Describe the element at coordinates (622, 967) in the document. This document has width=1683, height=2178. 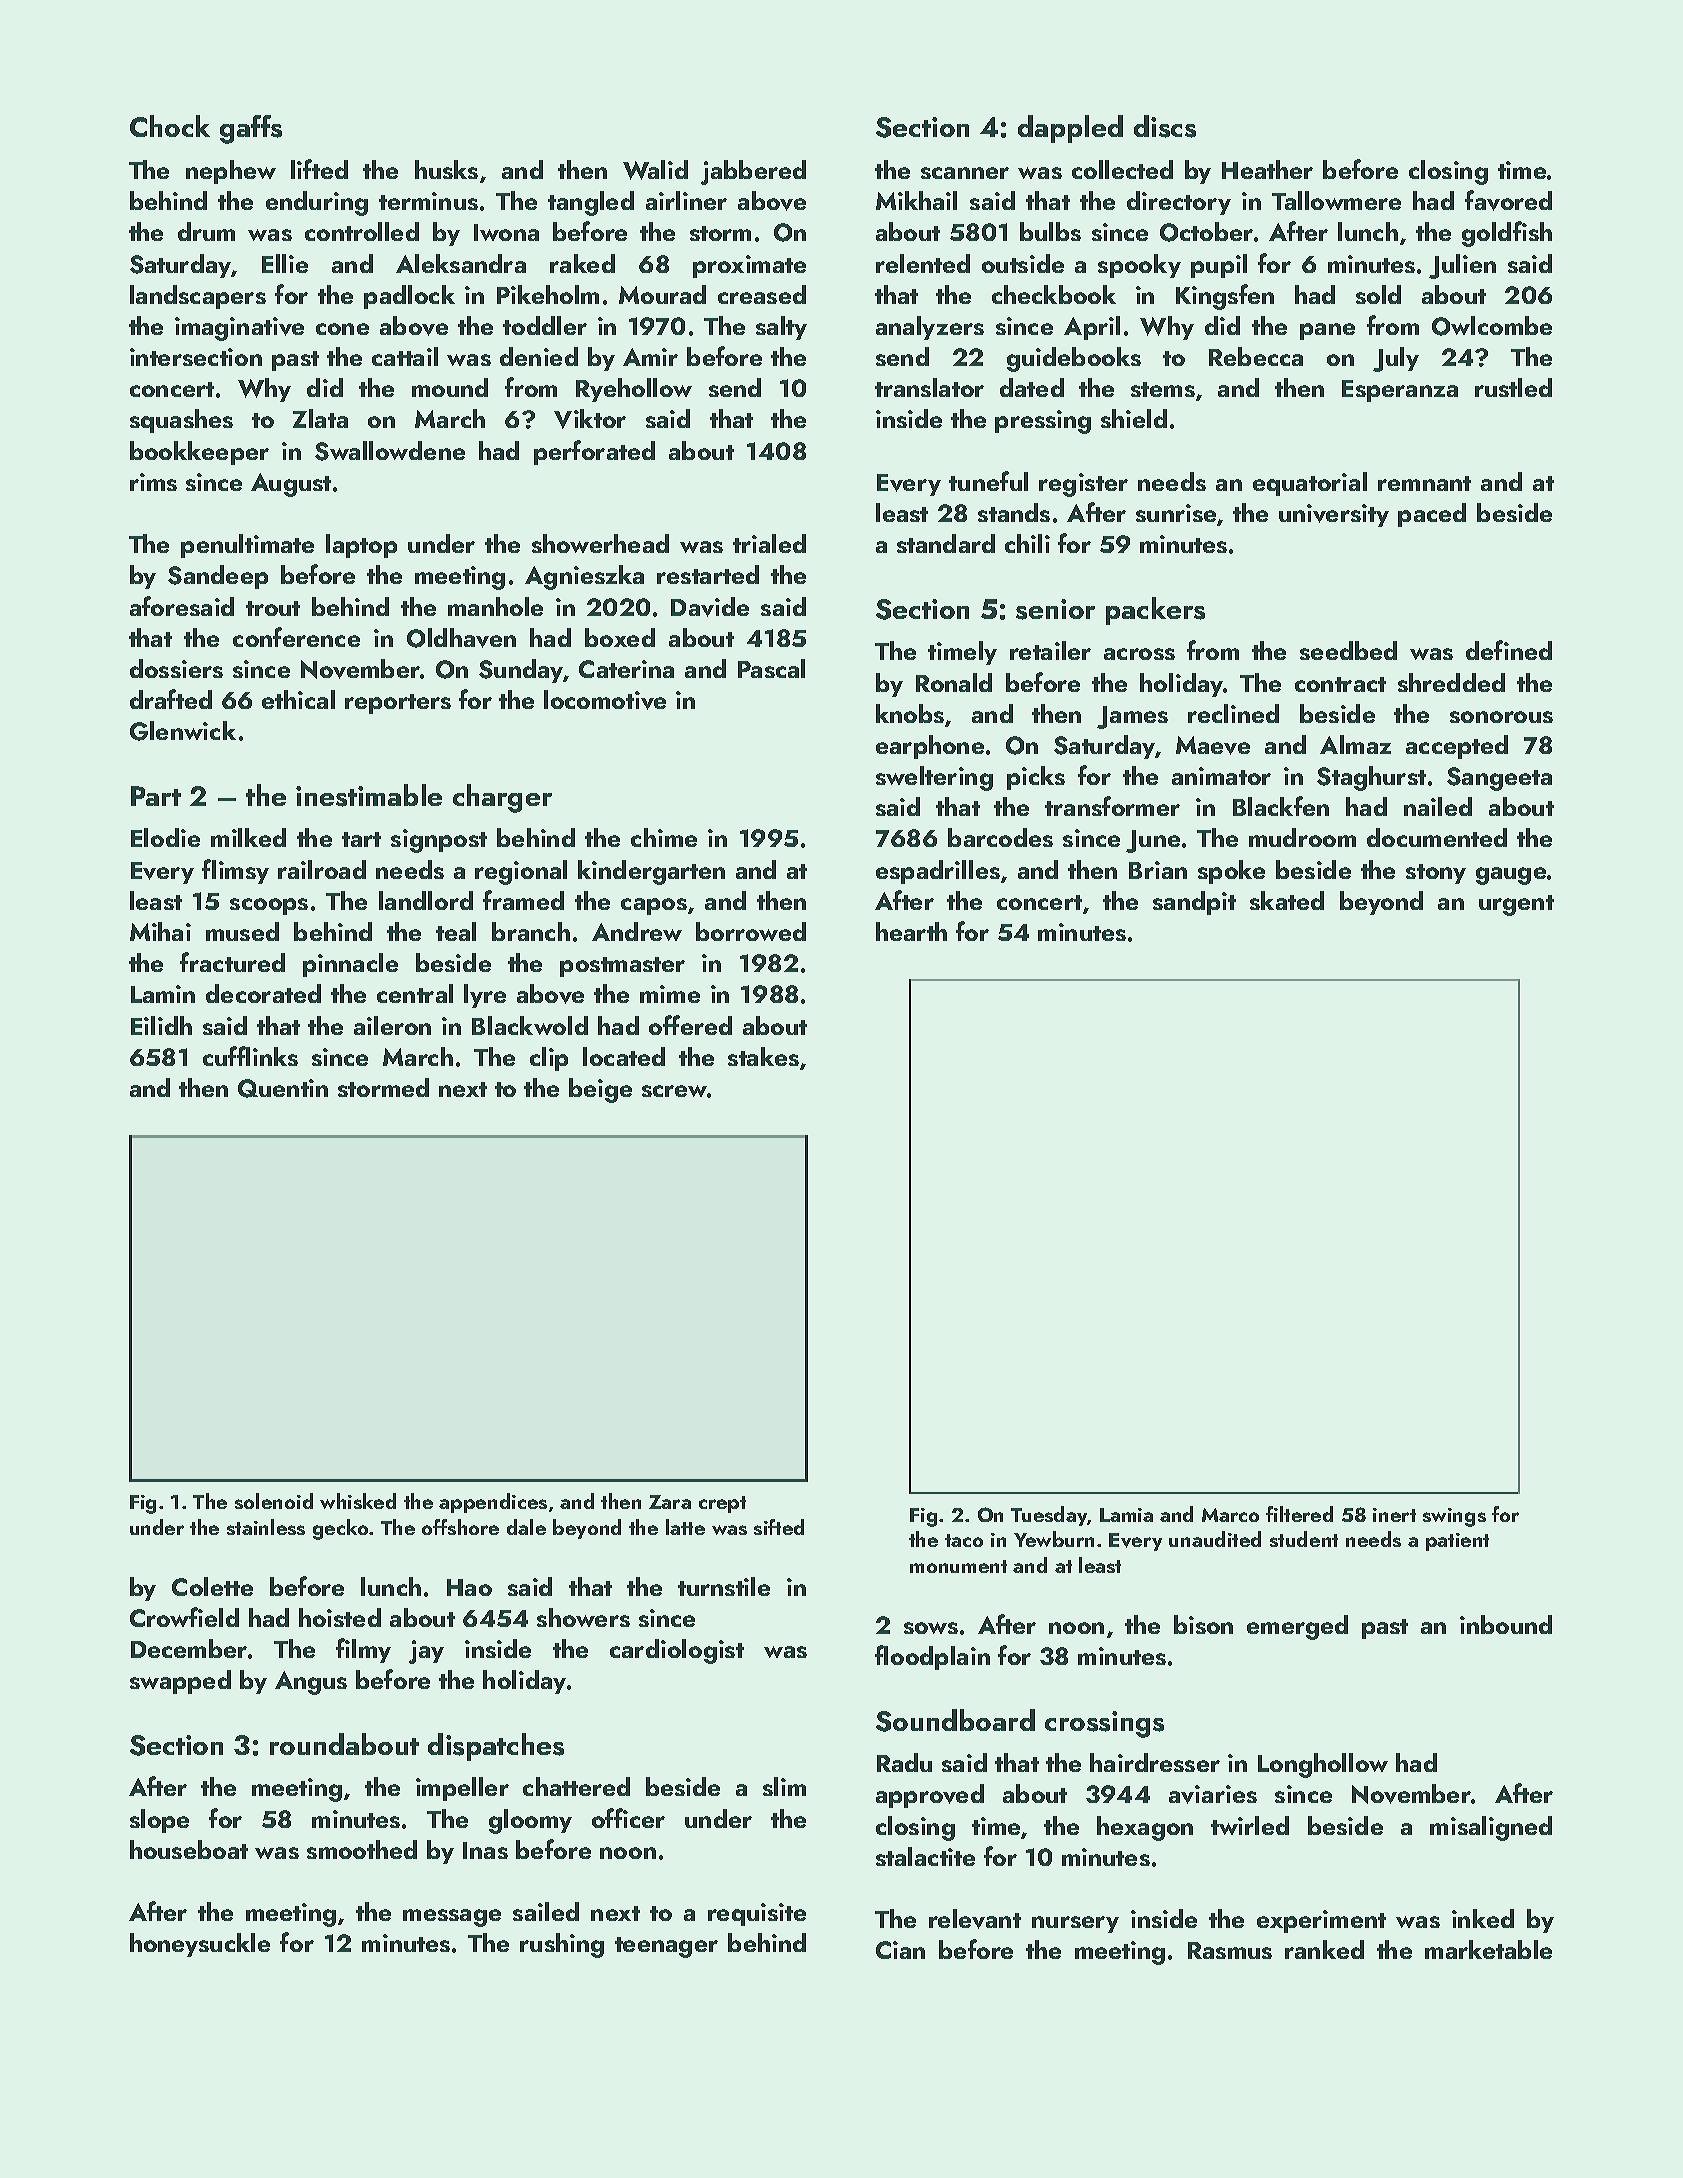
I see `postmaster` at that location.
